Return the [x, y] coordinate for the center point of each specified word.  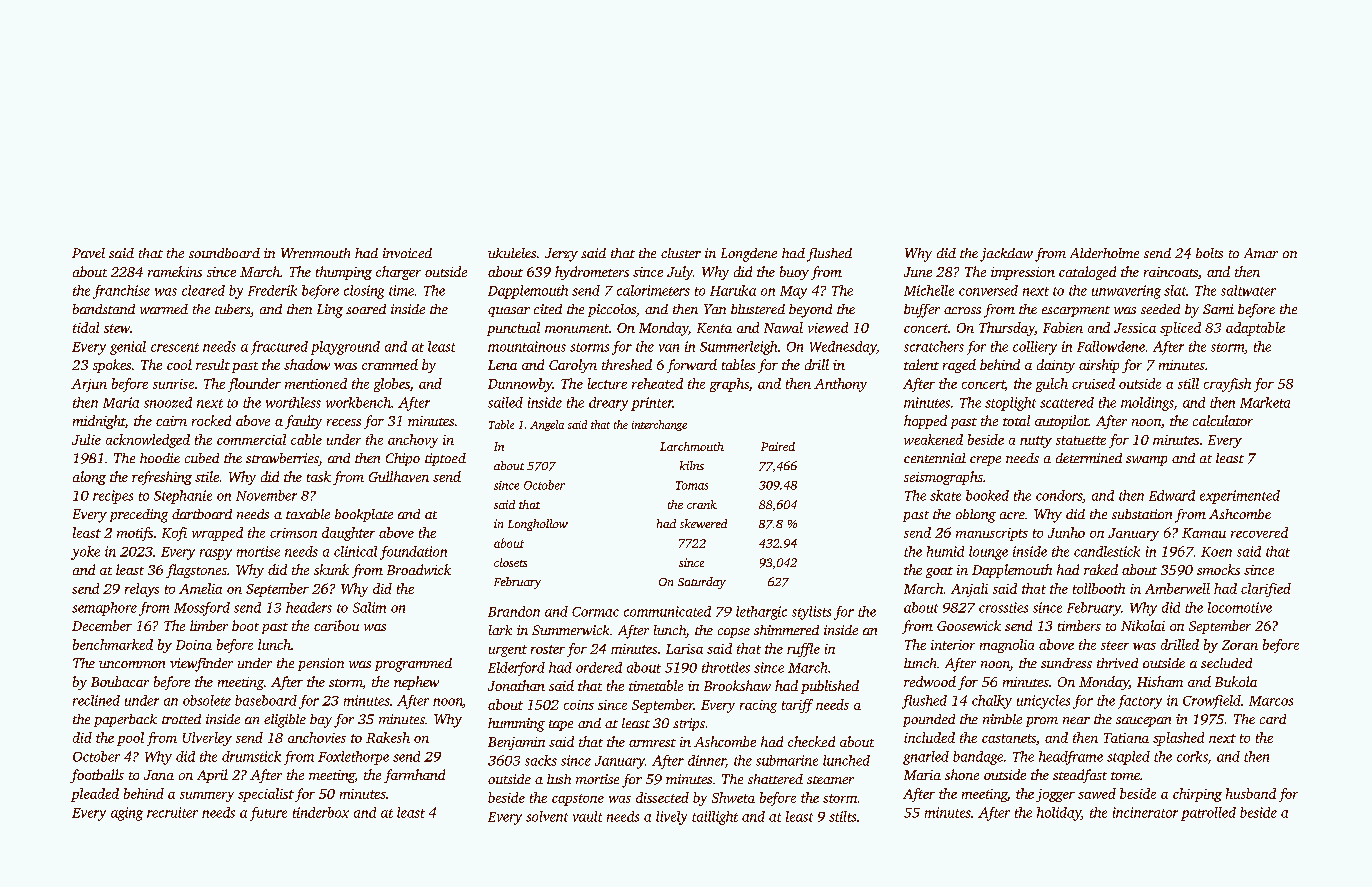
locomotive [1240, 607]
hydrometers [592, 273]
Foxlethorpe [353, 758]
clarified [1266, 590]
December [102, 625]
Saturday [702, 583]
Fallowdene [1111, 346]
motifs [135, 534]
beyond [810, 311]
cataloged [1087, 273]
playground [345, 348]
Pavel [88, 253]
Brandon [514, 611]
